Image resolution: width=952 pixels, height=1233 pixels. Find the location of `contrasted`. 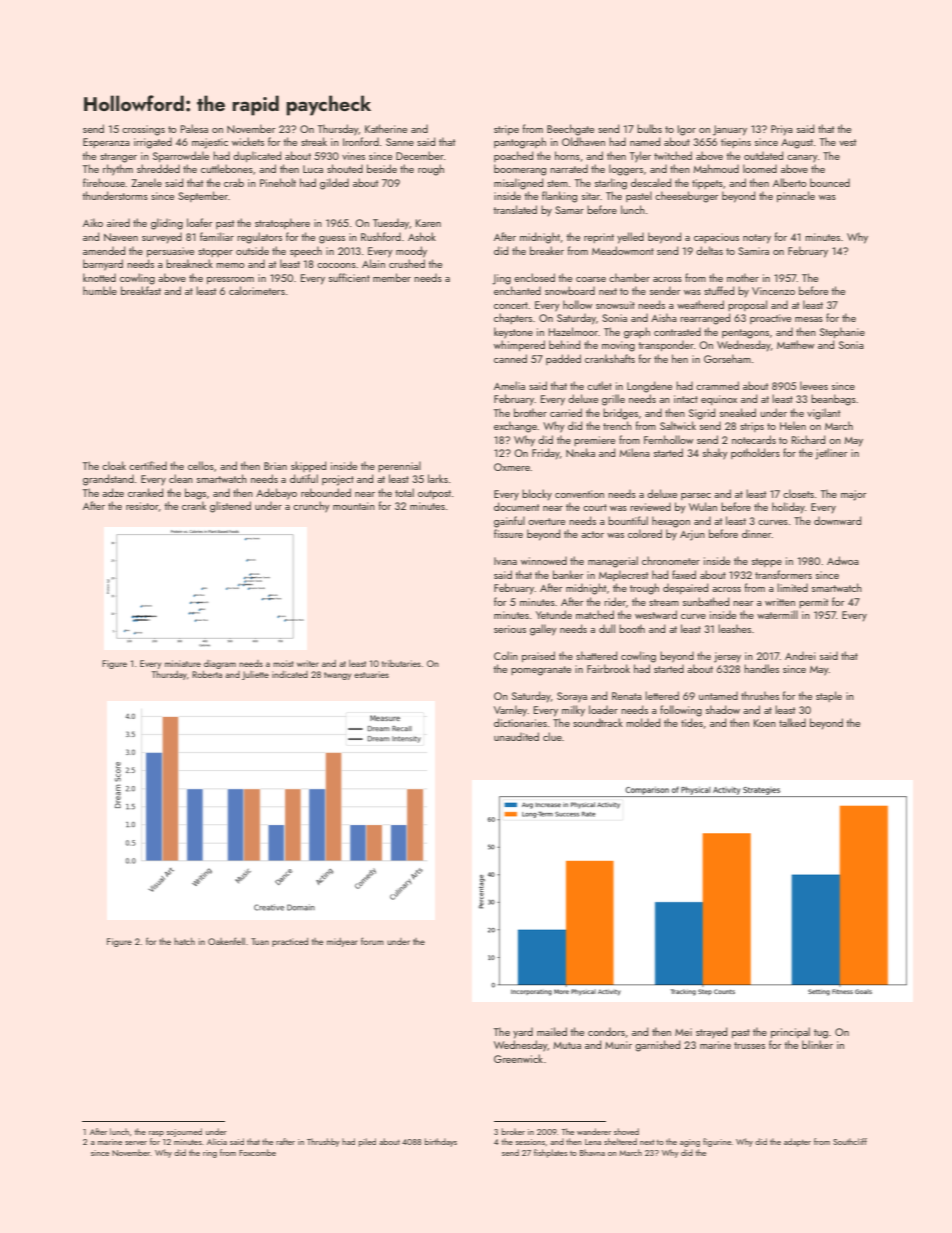

contrasted is located at coordinates (677, 332).
